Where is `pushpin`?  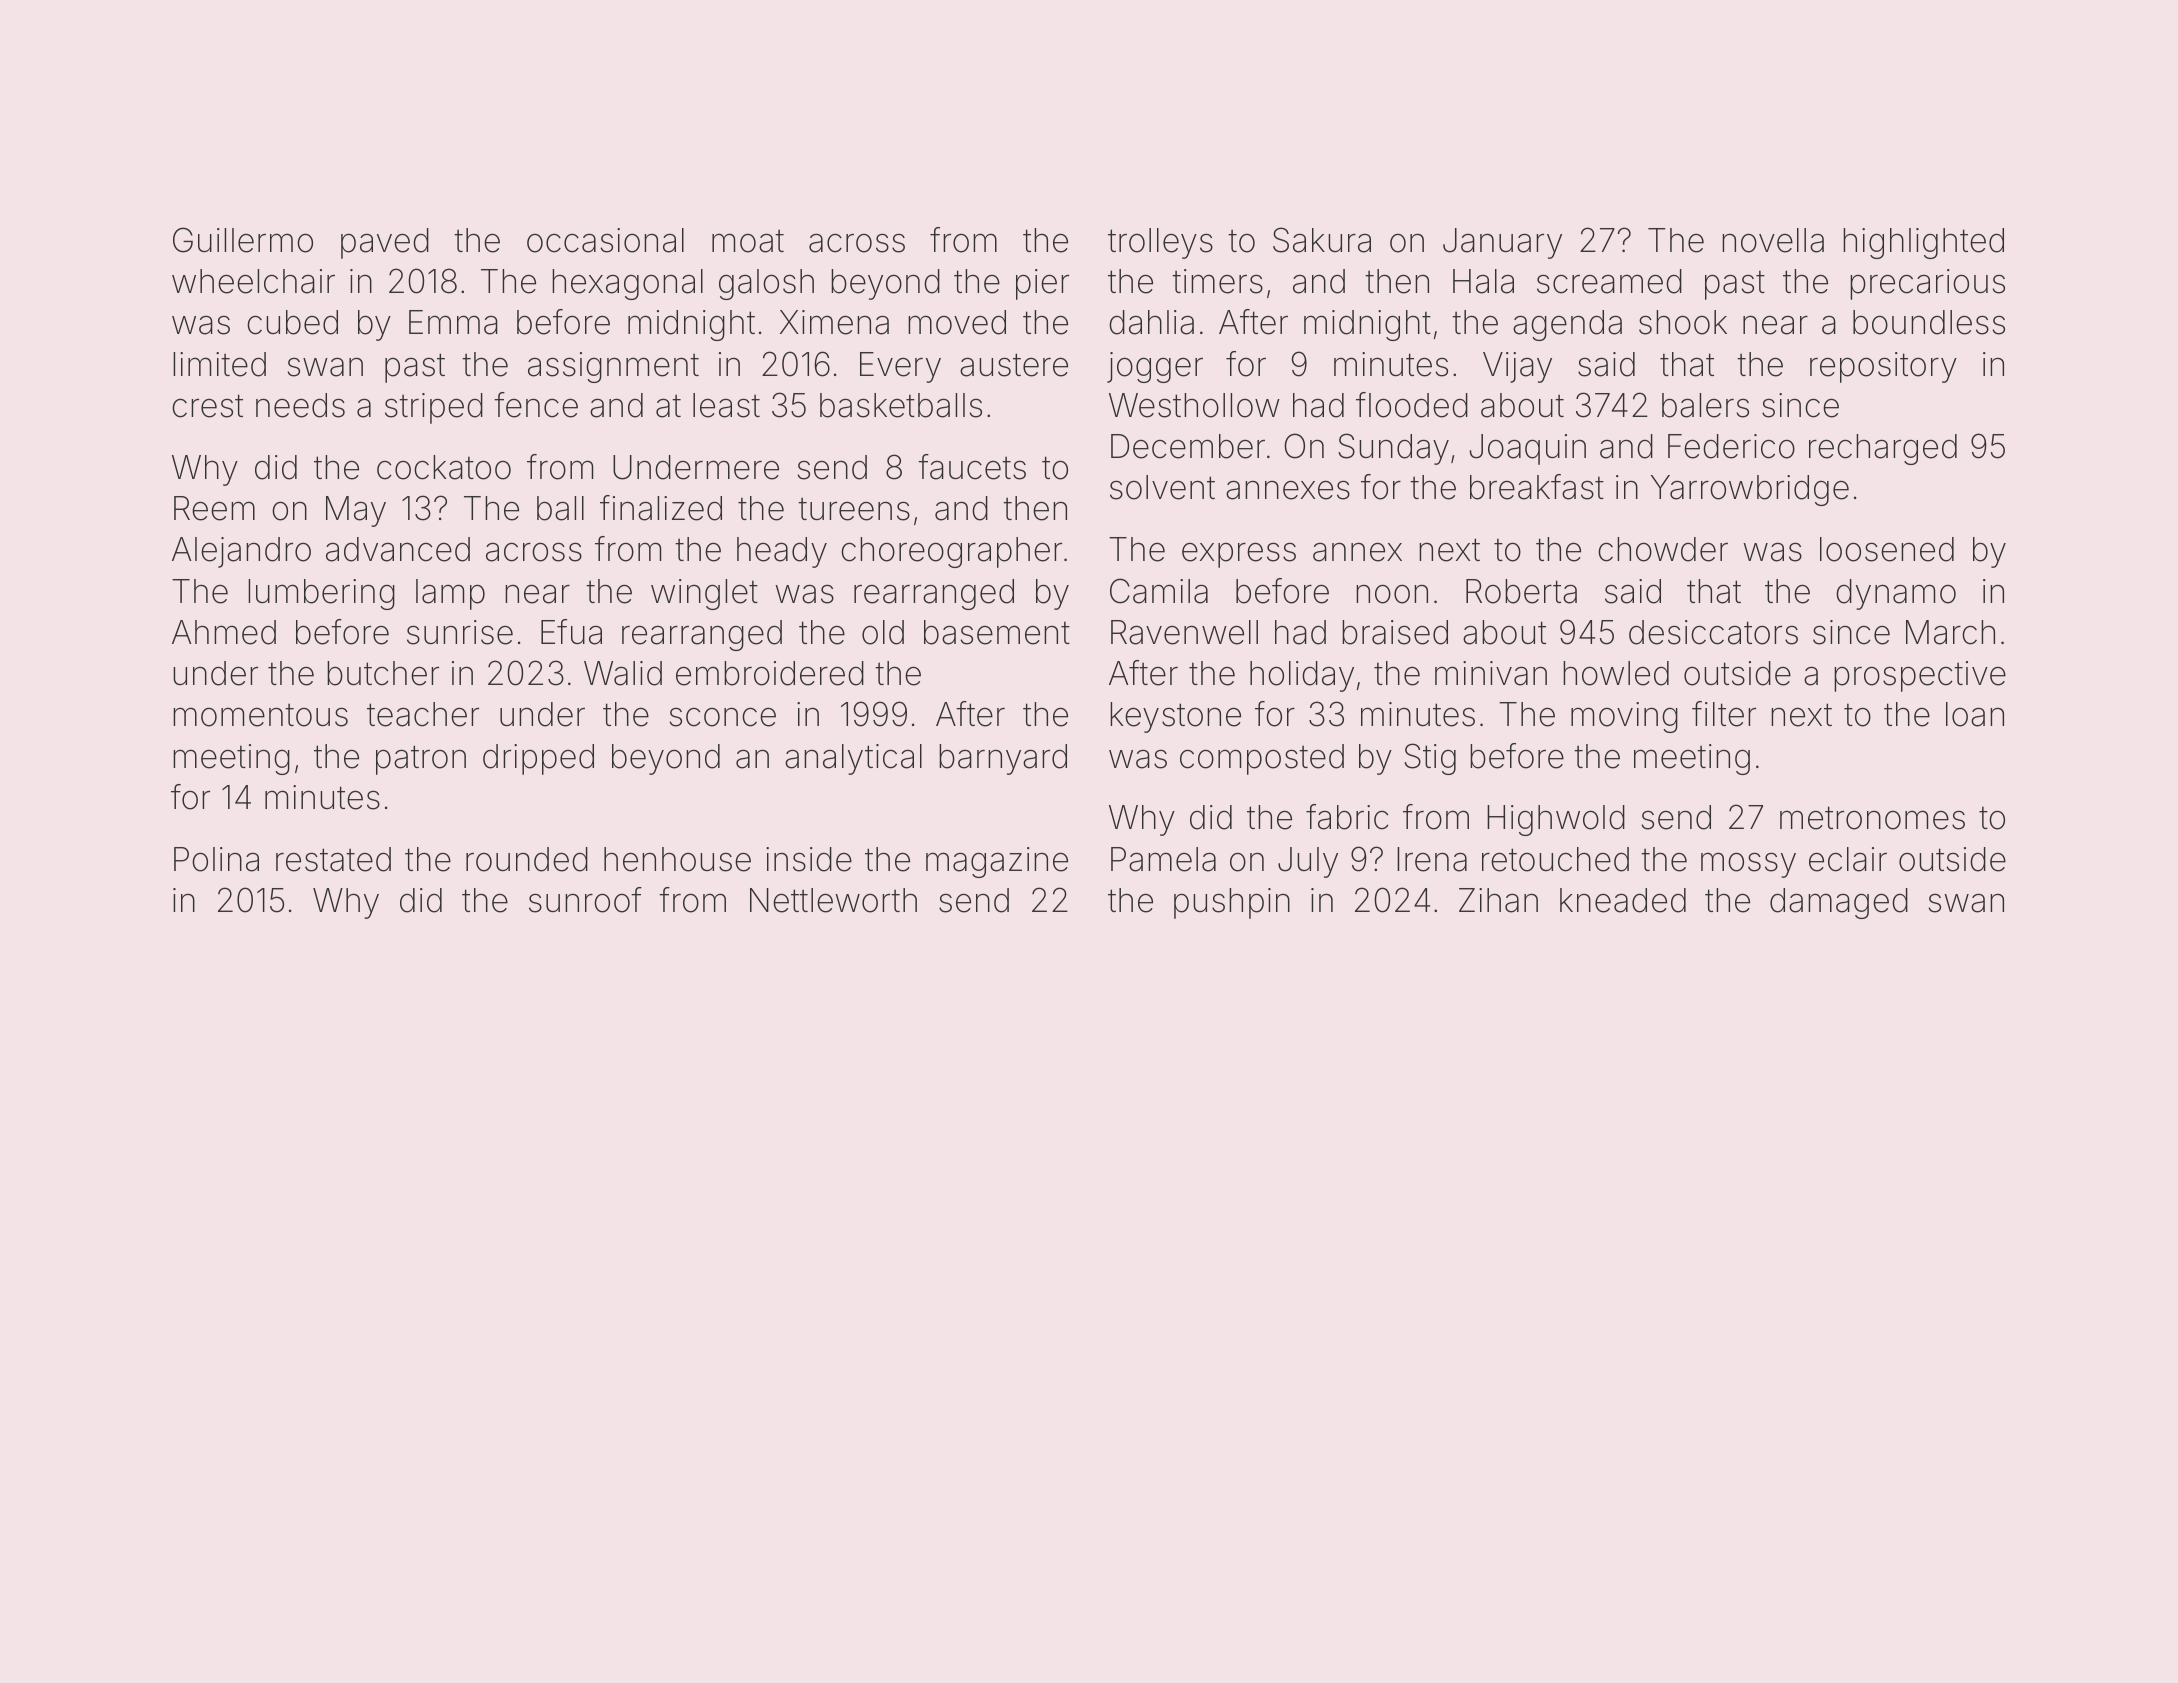 pushpin is located at coordinates (1232, 903).
